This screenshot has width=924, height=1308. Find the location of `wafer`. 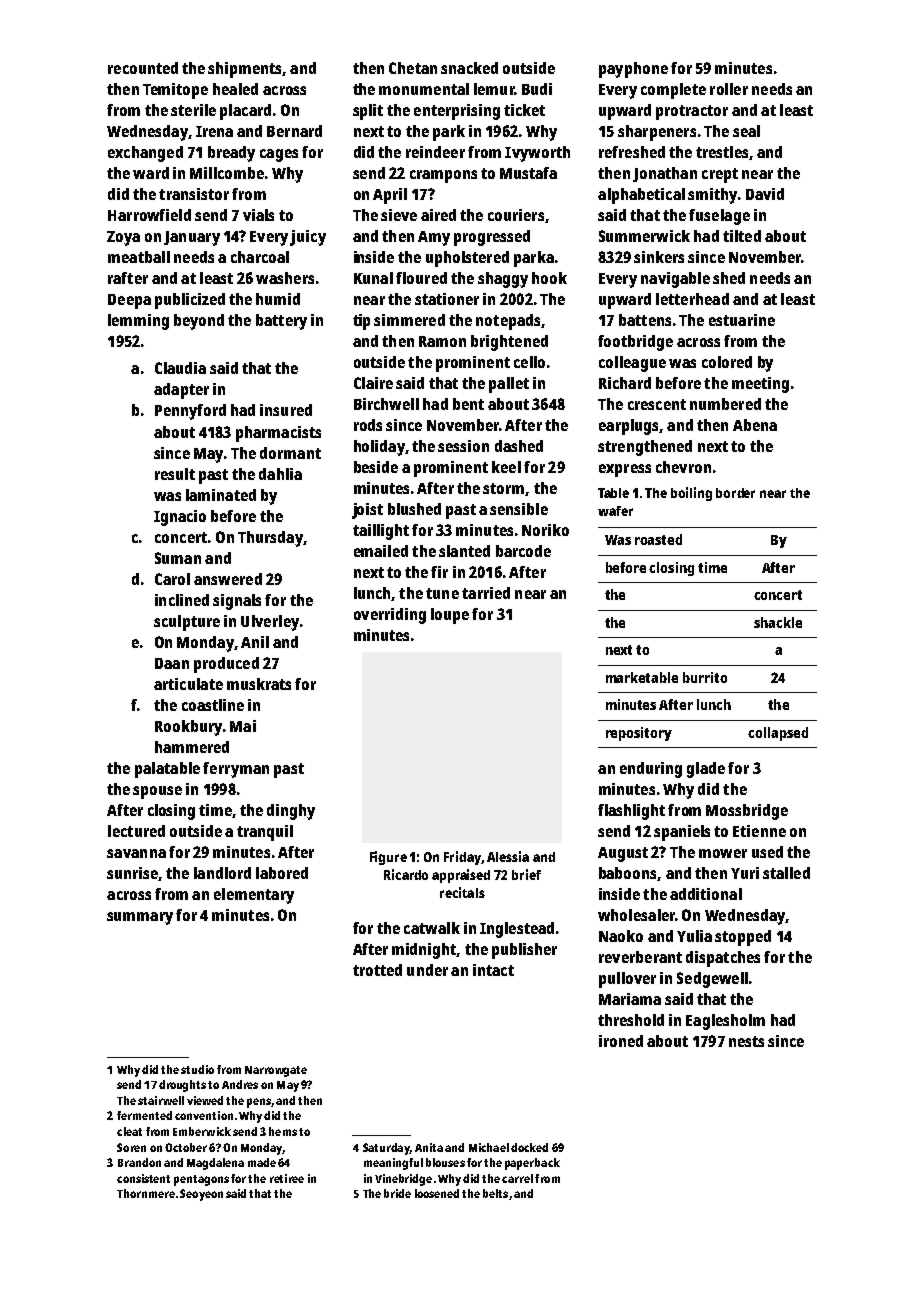

wafer is located at coordinates (615, 511).
